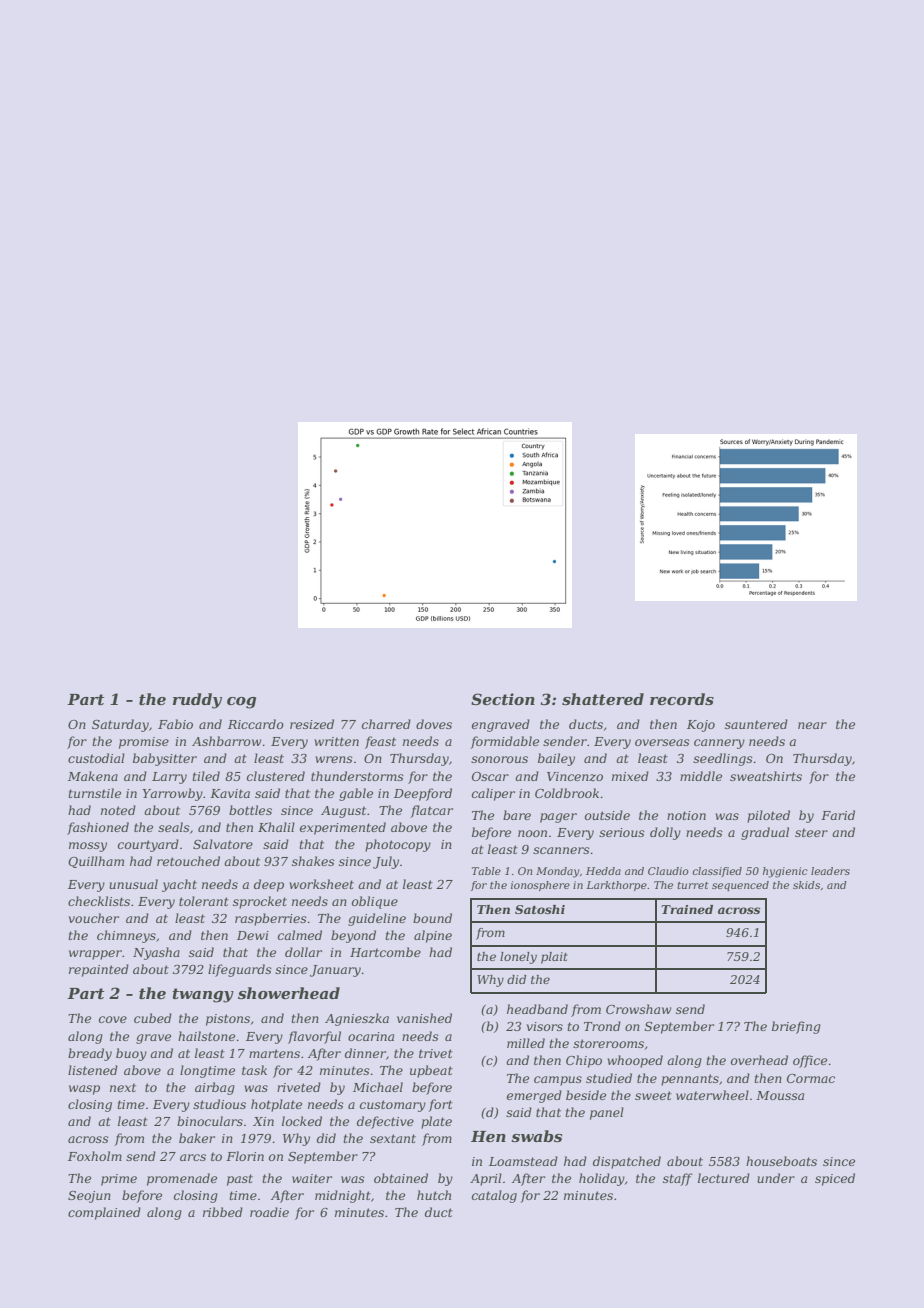 The height and width of the screenshot is (1308, 924). Describe the element at coordinates (701, 776) in the screenshot. I see `middle` at that location.
